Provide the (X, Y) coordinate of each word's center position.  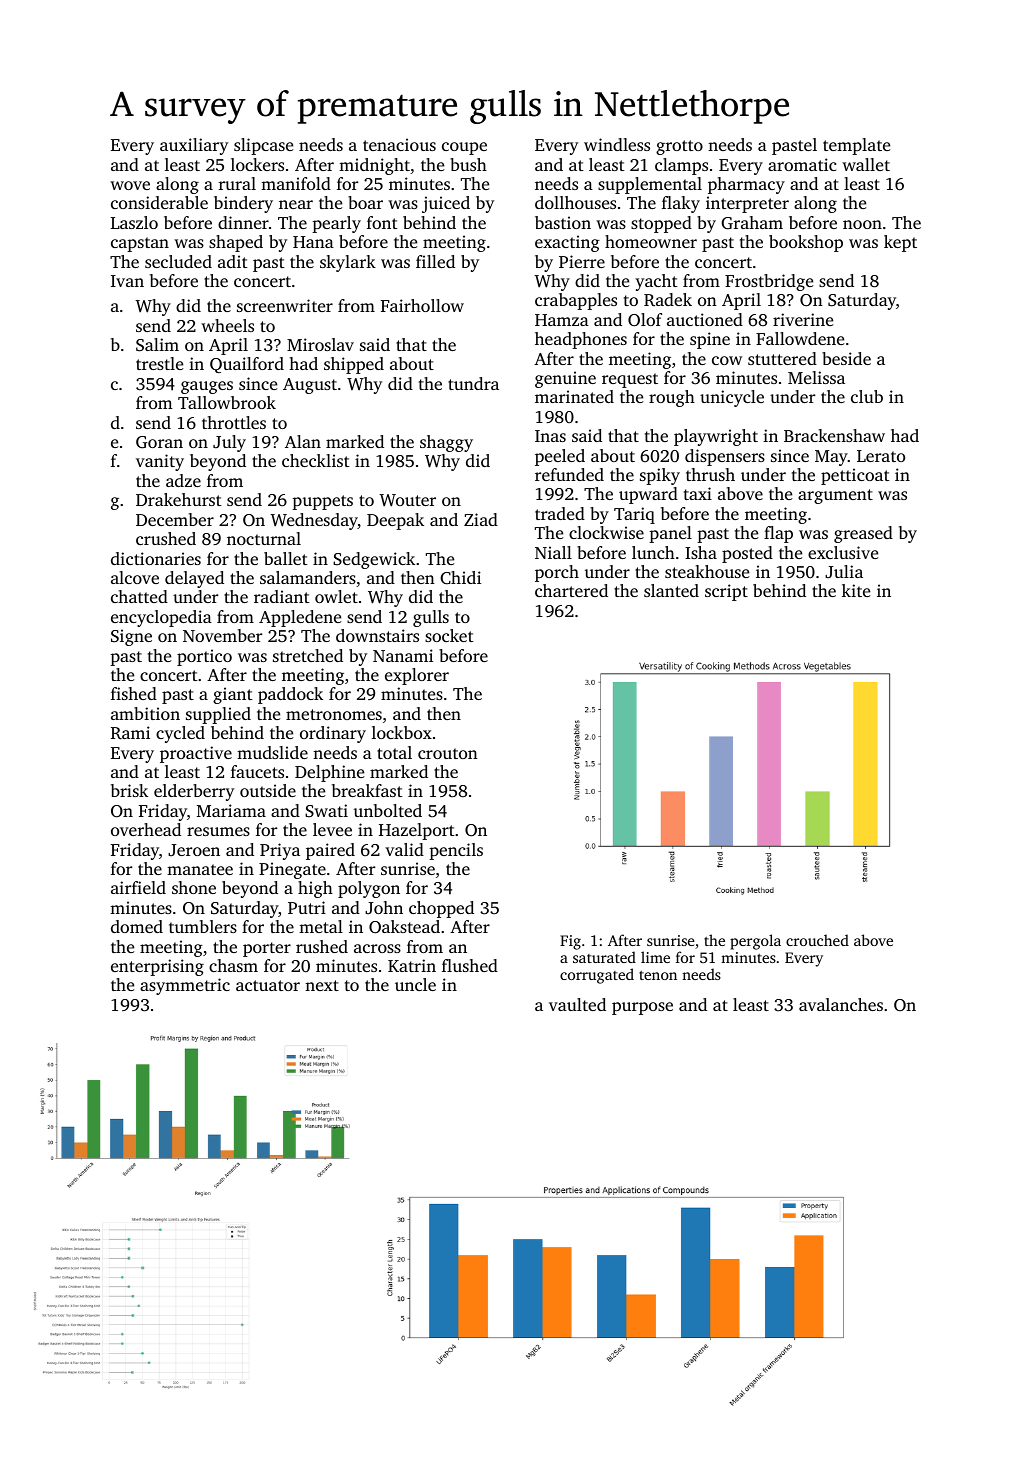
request (630, 380)
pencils (456, 851)
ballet (286, 558)
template (856, 146)
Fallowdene (800, 338)
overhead (146, 829)
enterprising (157, 967)
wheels (227, 325)
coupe (464, 148)
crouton (448, 753)
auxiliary (194, 146)
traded (560, 513)
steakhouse (707, 571)
